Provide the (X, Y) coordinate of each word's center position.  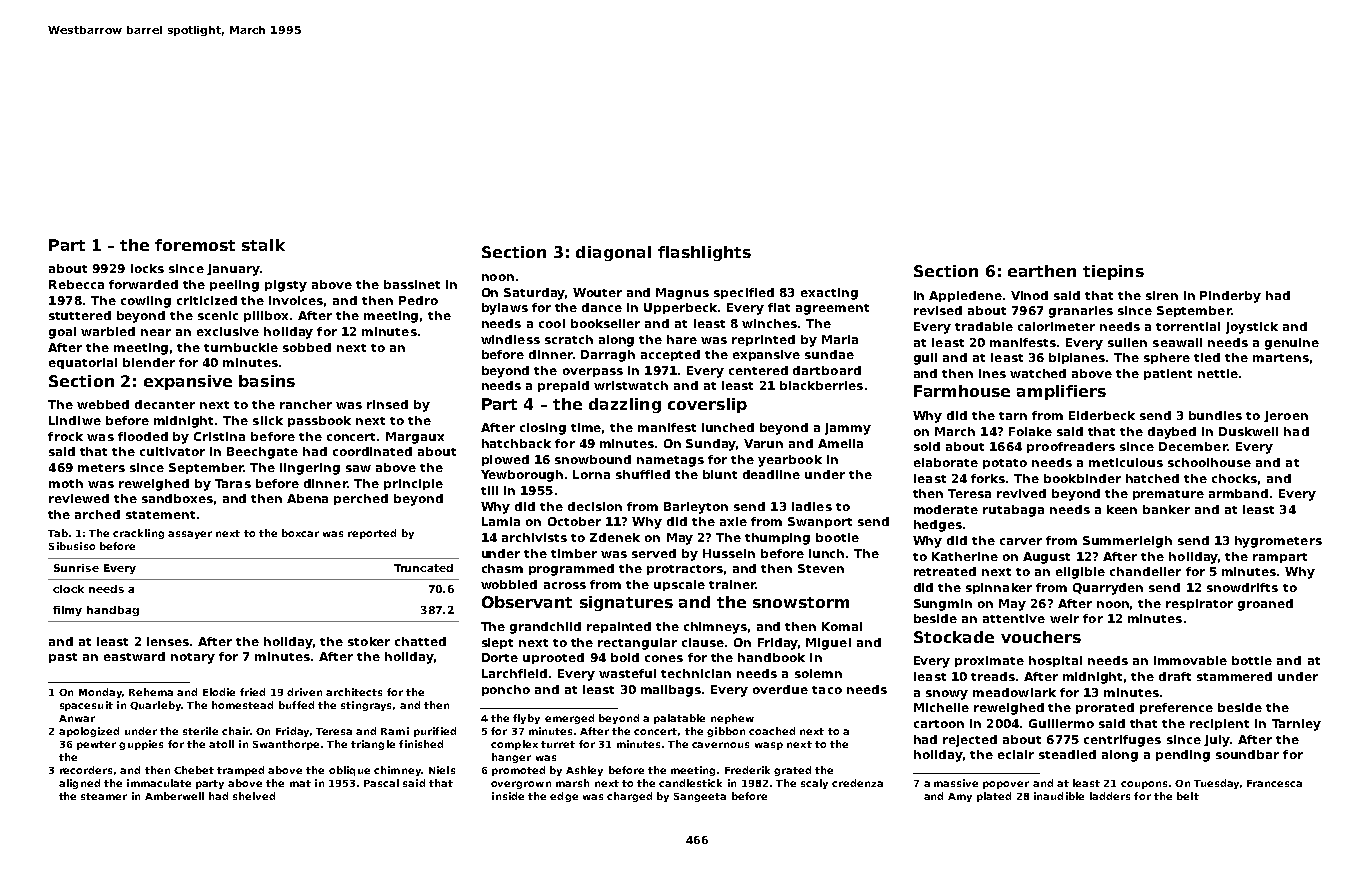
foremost (195, 245)
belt (1188, 796)
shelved (254, 796)
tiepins (1113, 272)
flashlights (704, 253)
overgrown (521, 785)
